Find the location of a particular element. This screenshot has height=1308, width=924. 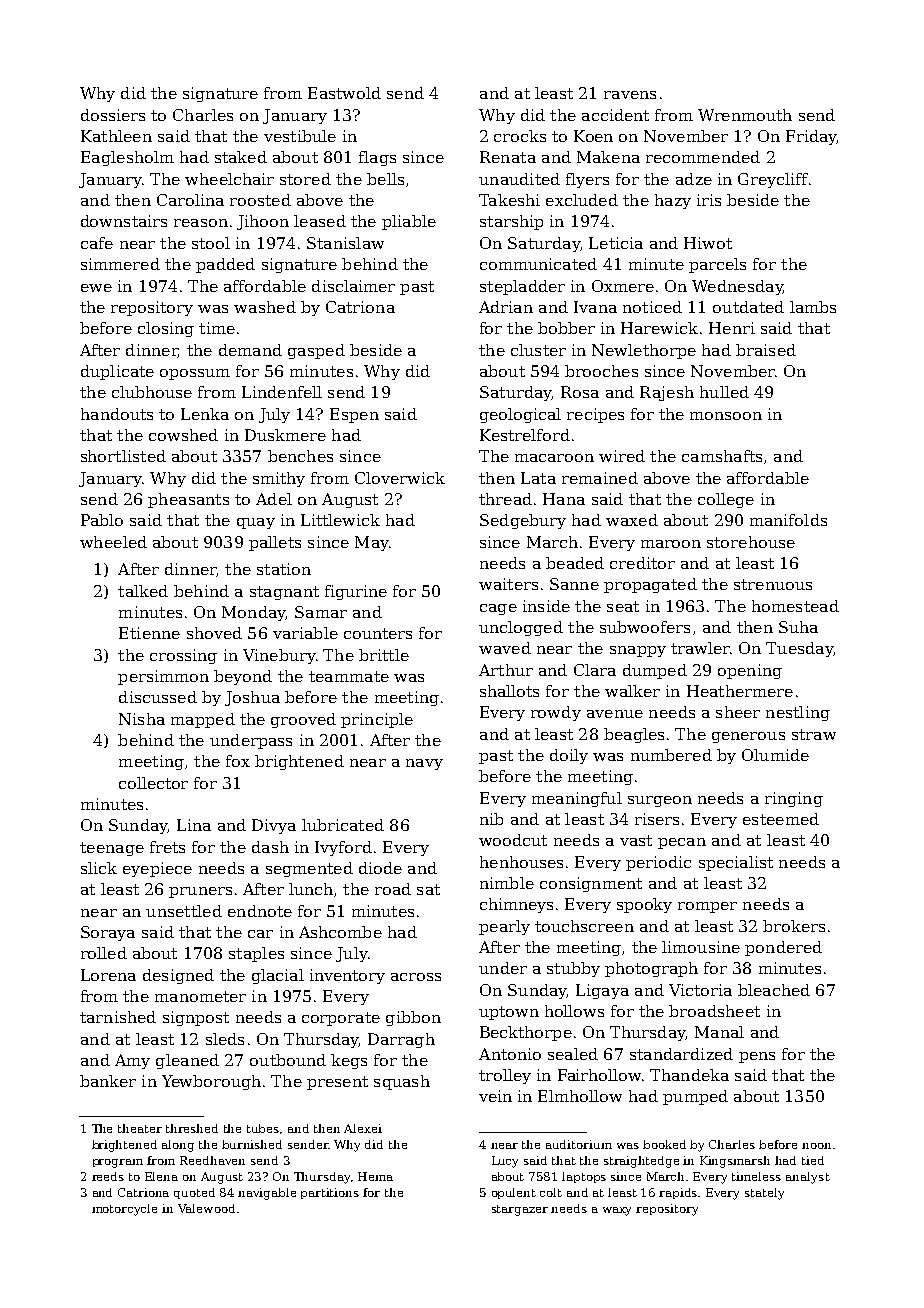

auditorium is located at coordinates (579, 1144).
